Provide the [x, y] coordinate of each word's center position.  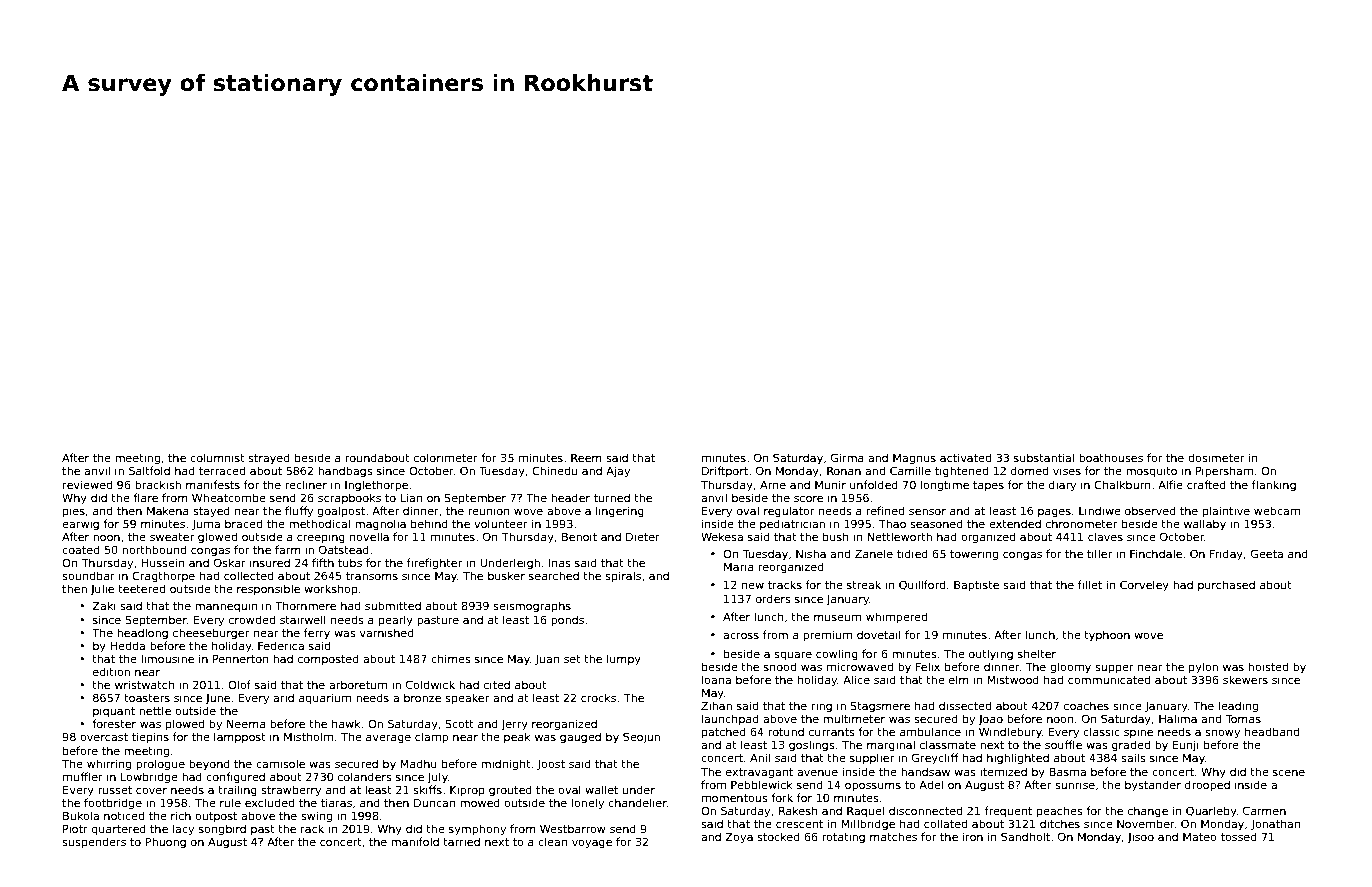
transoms [372, 576]
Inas [560, 563]
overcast [104, 737]
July [437, 778]
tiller [1099, 553]
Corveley [1144, 585]
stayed [211, 512]
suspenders [94, 842]
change [1148, 812]
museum [837, 617]
